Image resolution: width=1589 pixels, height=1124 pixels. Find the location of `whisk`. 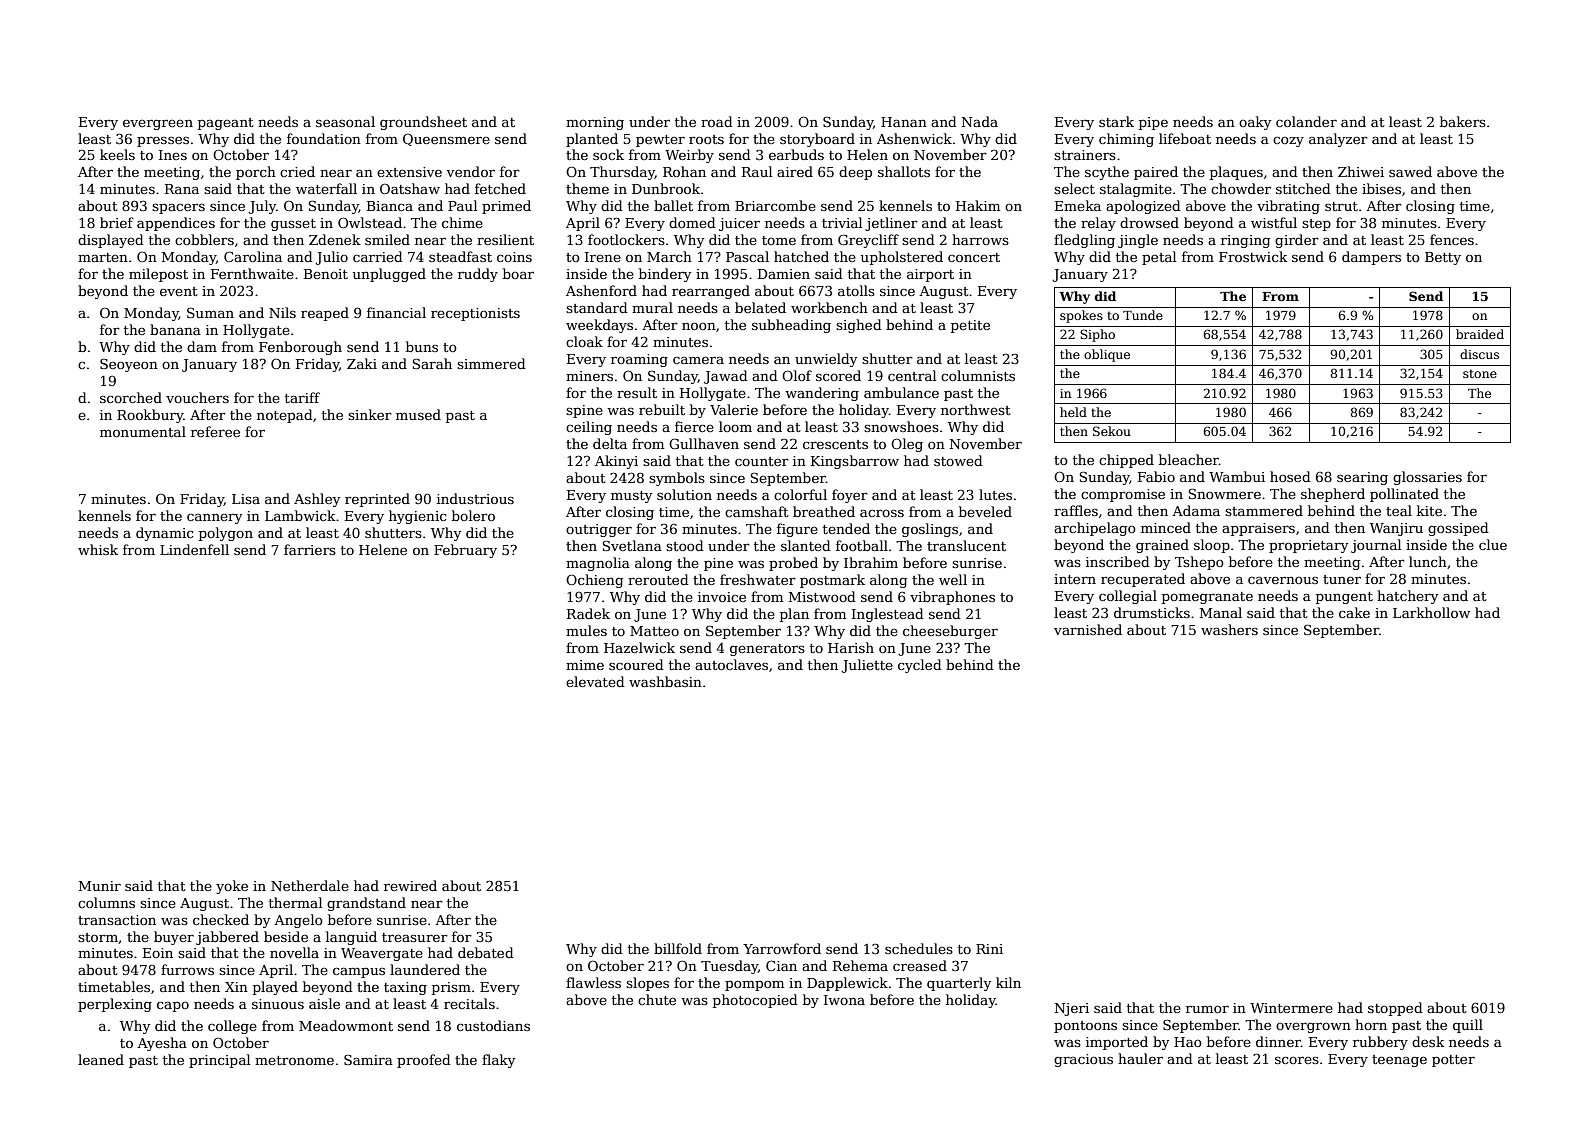

whisk is located at coordinates (98, 549).
